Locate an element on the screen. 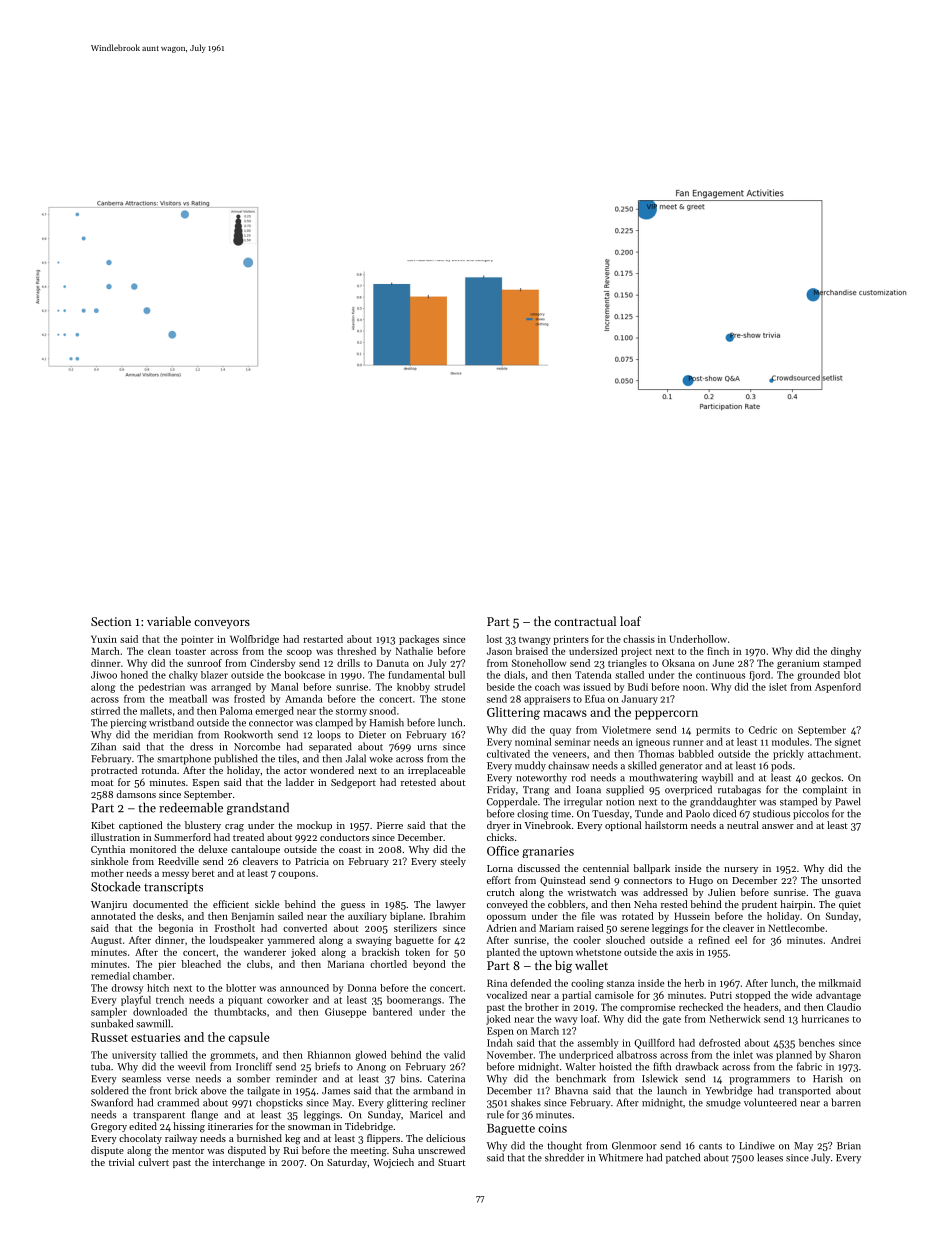 Image resolution: width=952 pixels, height=1233 pixels. Section is located at coordinates (111, 621).
